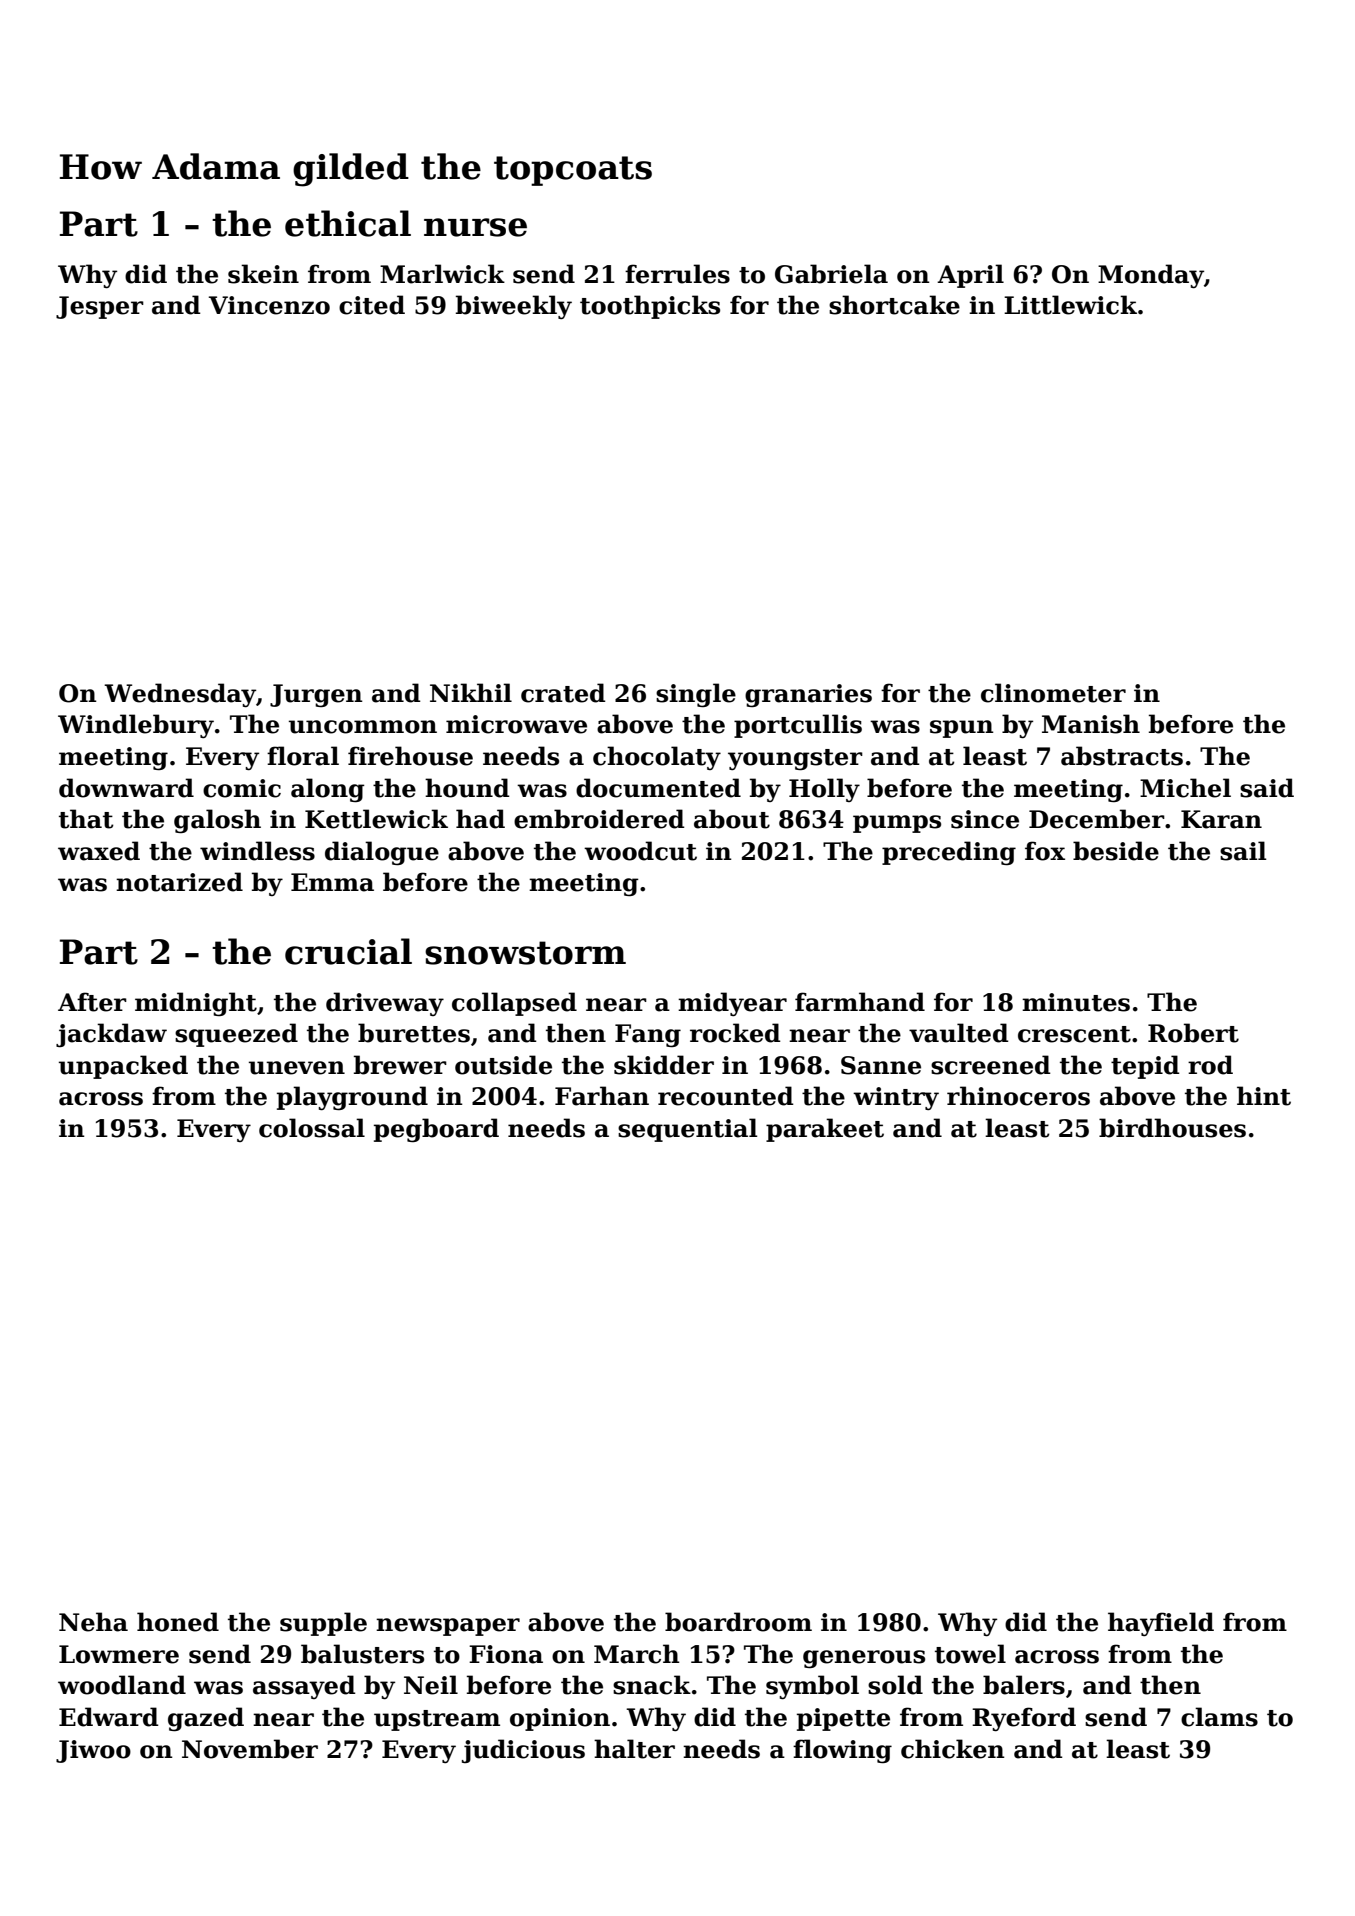 The height and width of the screenshot is (1916, 1355). I want to click on sail, so click(1243, 851).
